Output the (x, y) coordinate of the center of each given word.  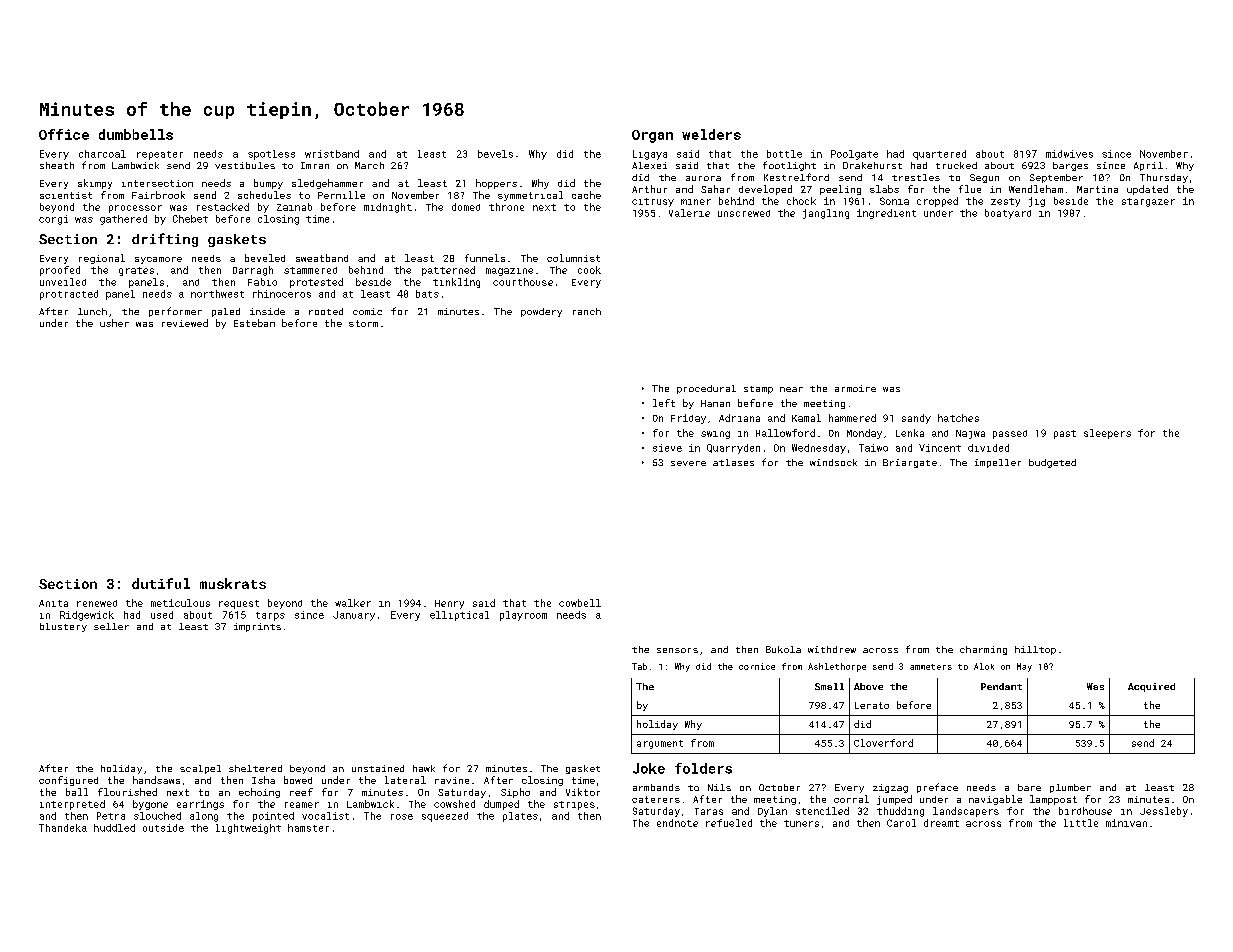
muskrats (233, 583)
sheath (57, 165)
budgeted (1052, 463)
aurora (703, 178)
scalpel (200, 769)
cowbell (580, 603)
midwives (1069, 154)
